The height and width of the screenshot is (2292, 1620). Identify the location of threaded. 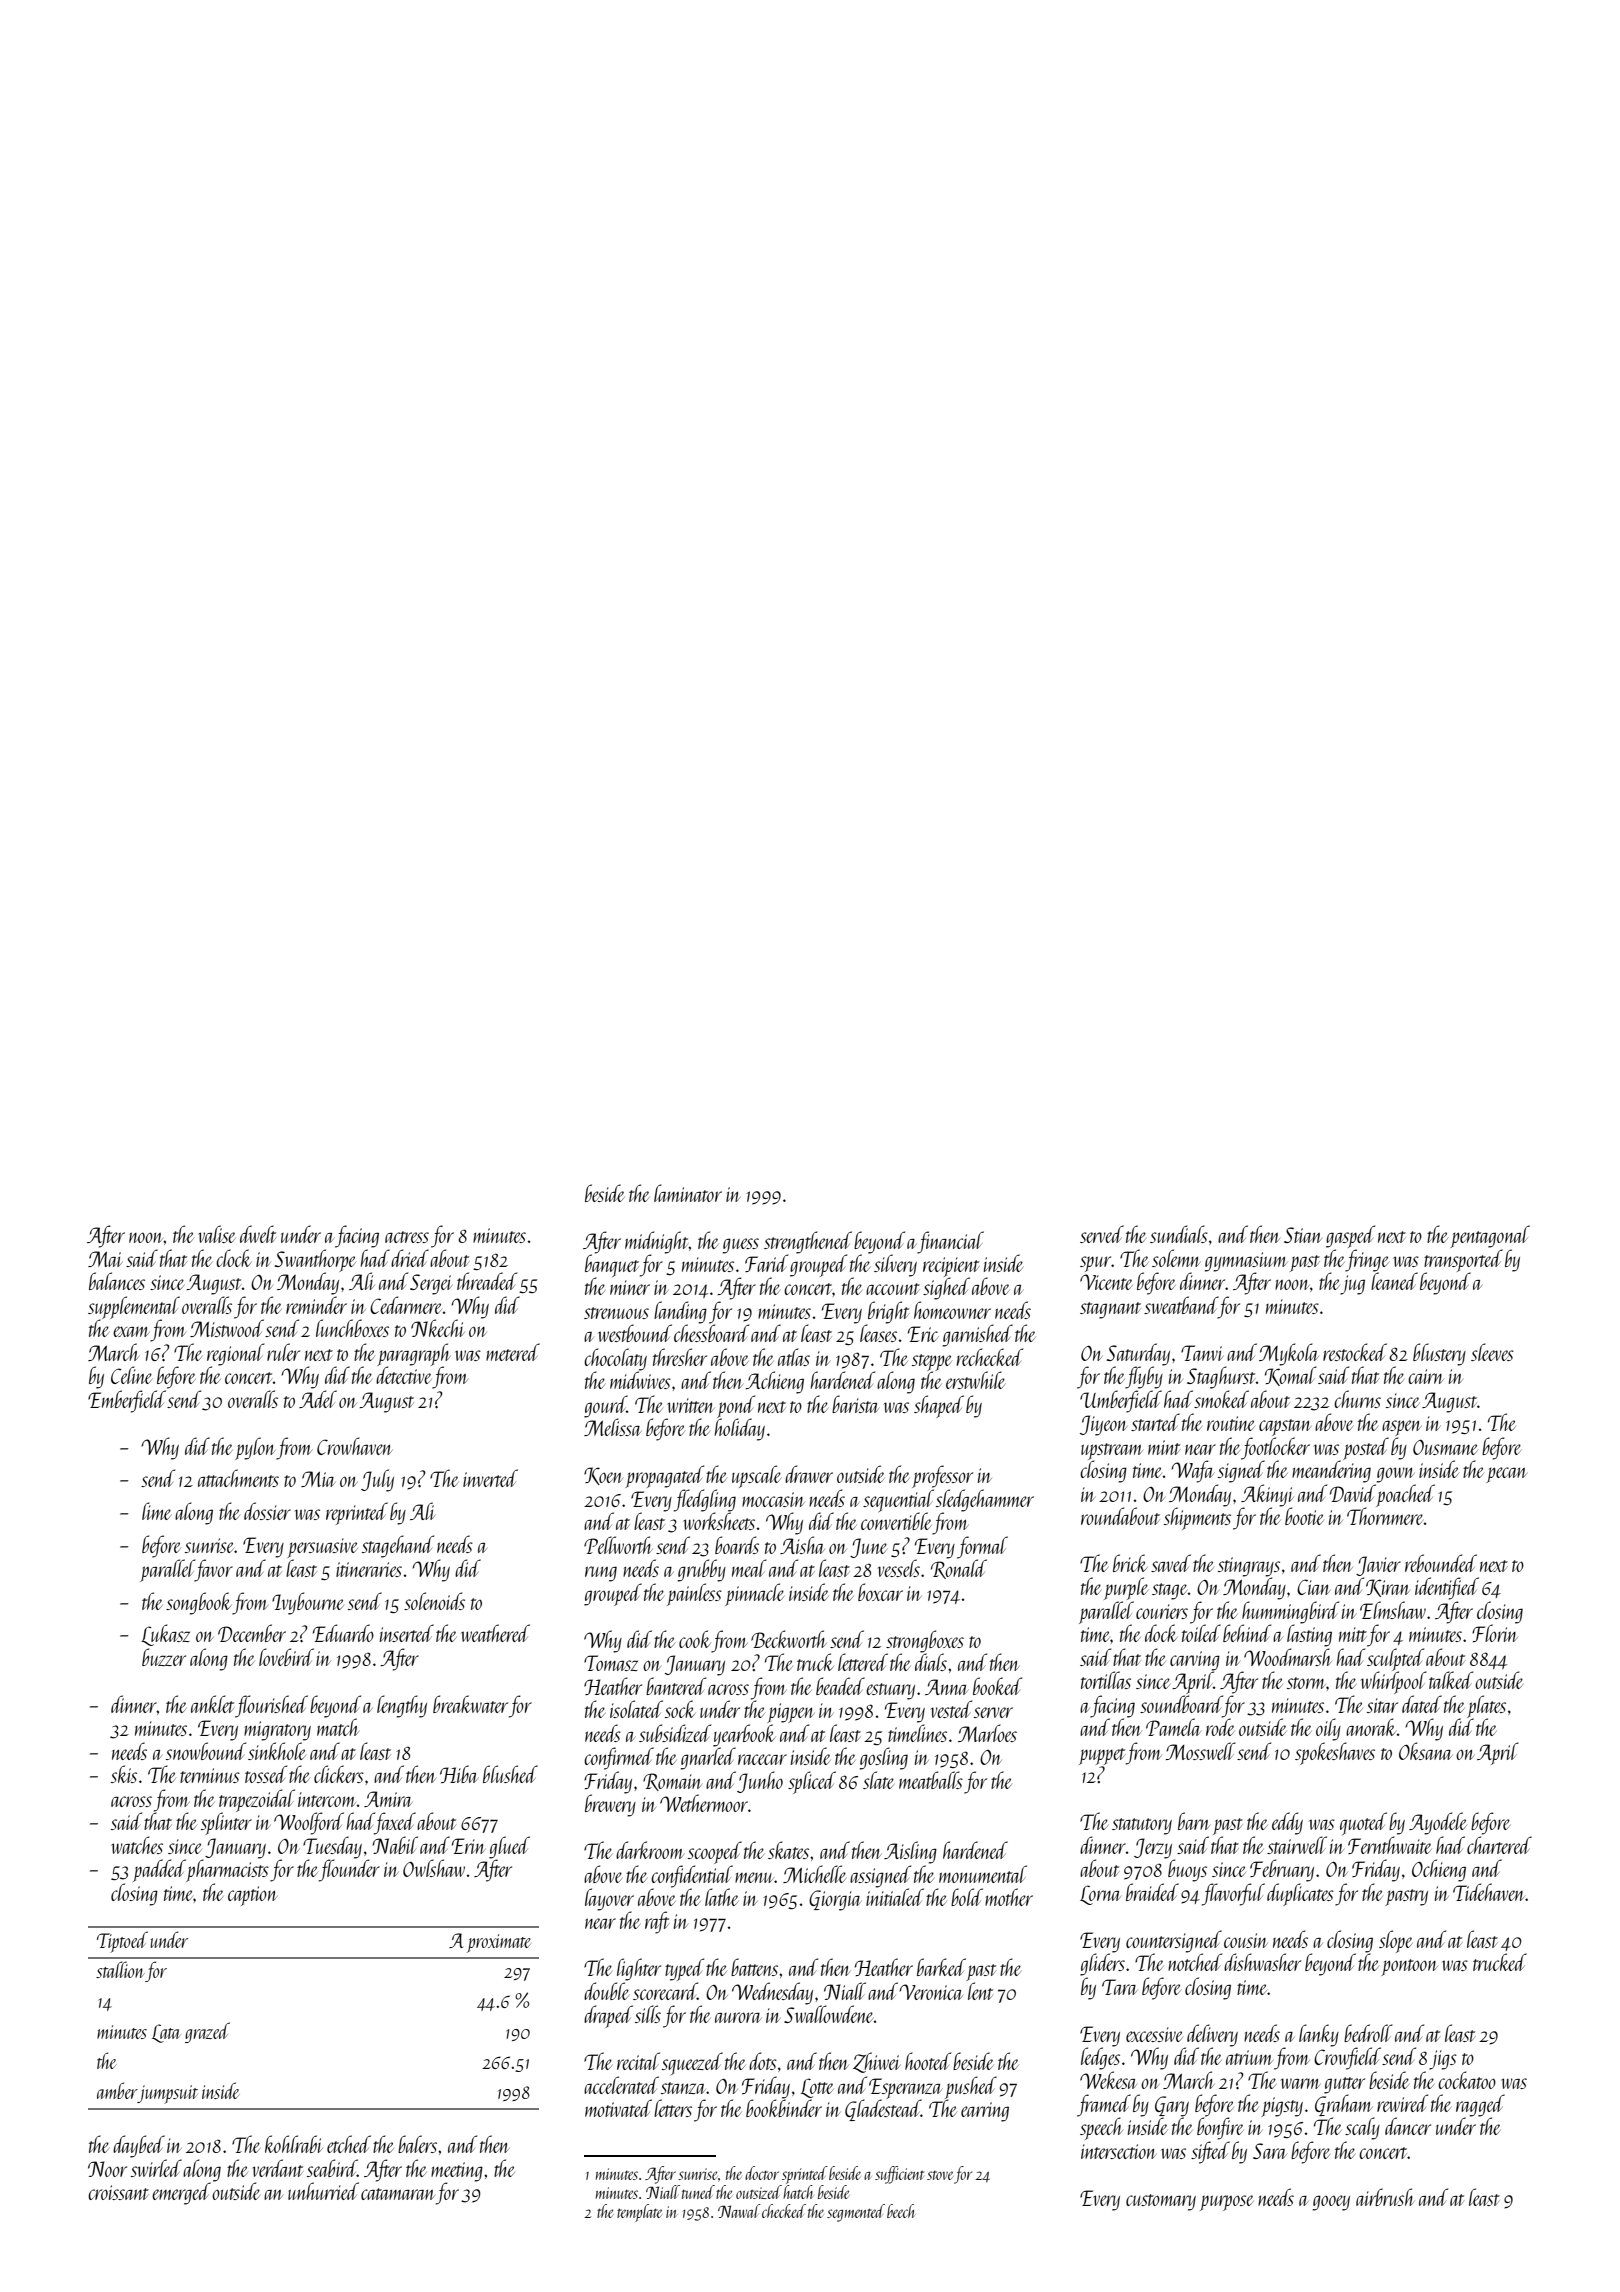
(487, 1281).
